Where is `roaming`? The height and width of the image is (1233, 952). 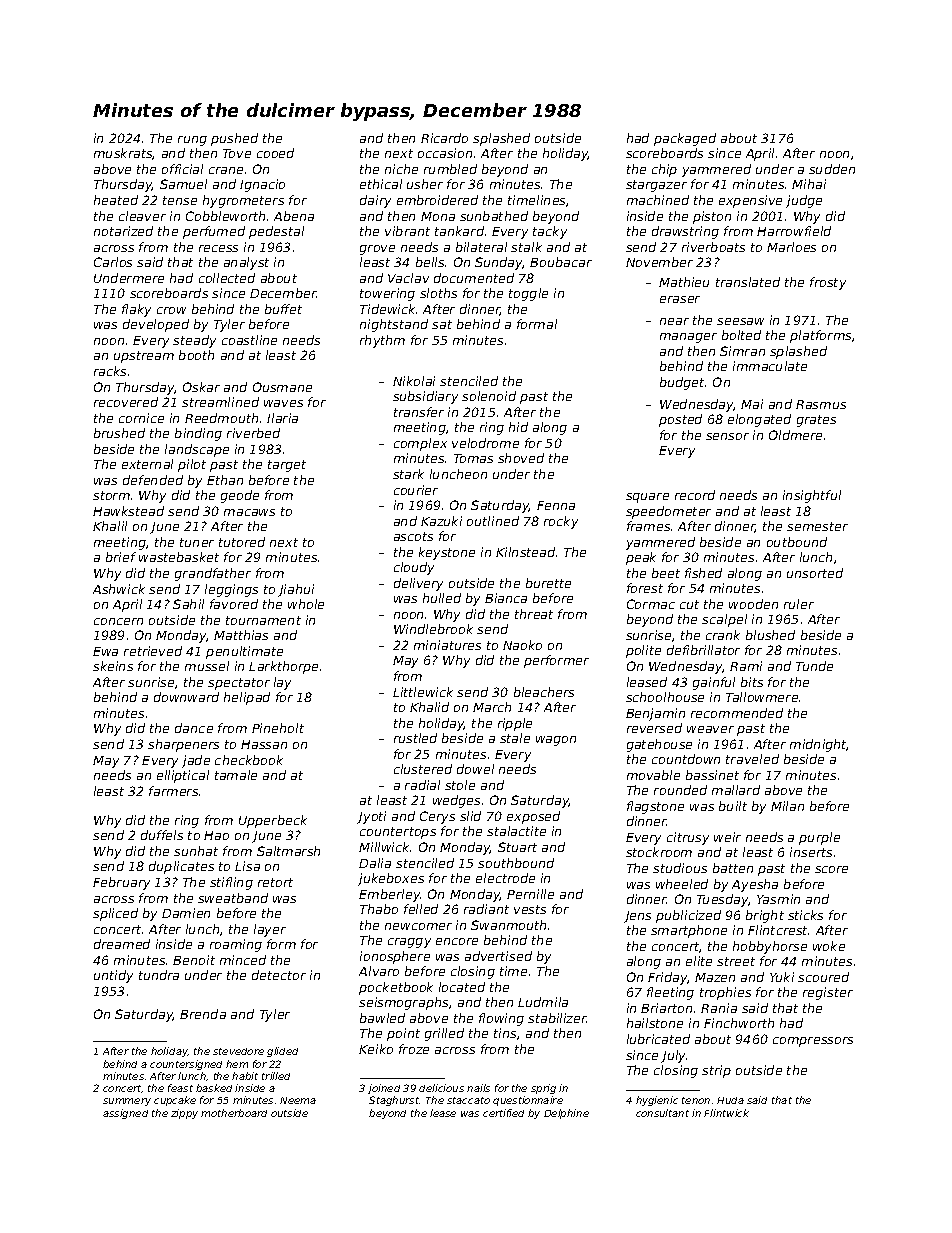
roaming is located at coordinates (236, 945).
